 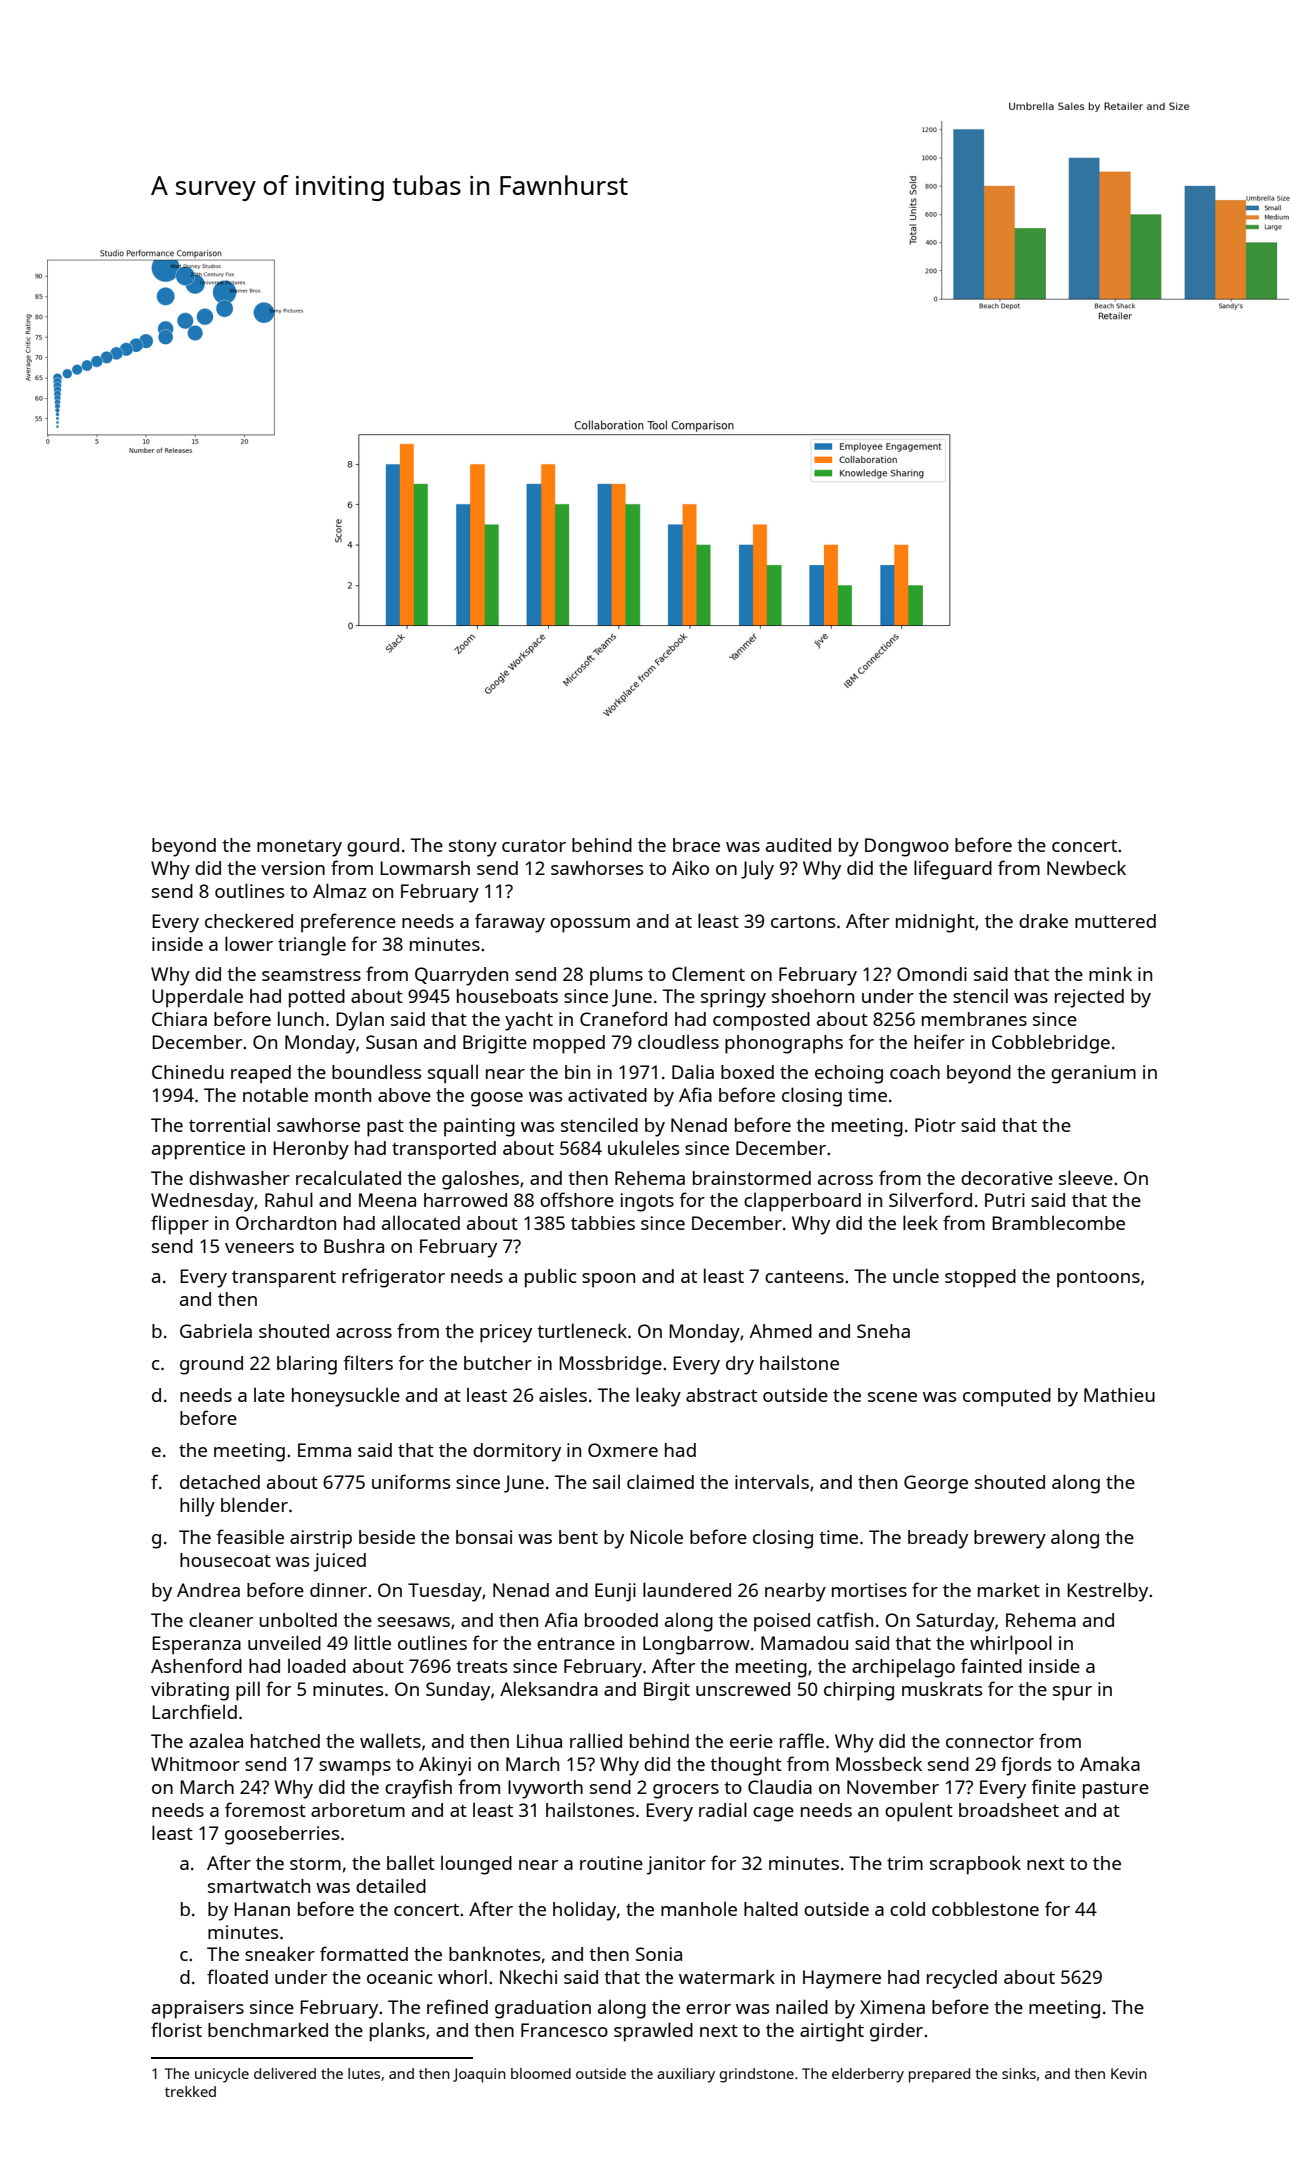 What do you see at coordinates (293, 868) in the screenshot?
I see `version` at bounding box center [293, 868].
